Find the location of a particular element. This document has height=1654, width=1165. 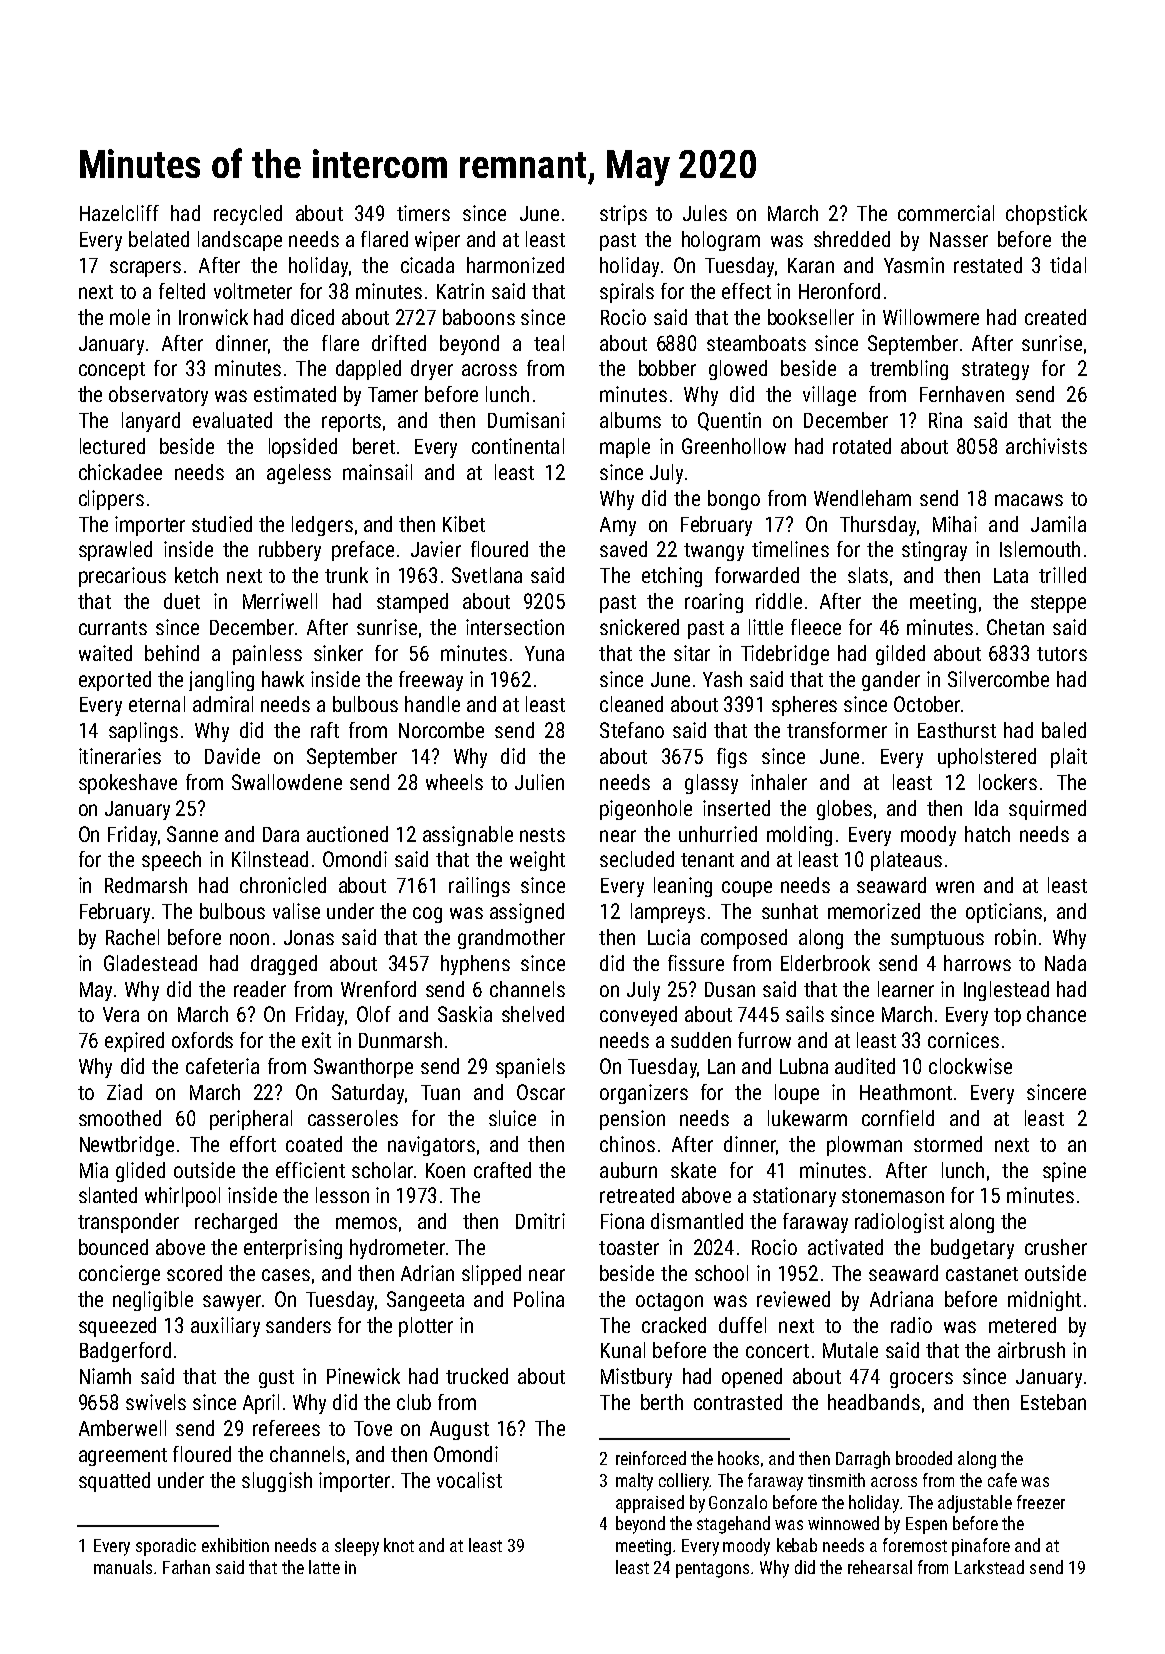

Lucia is located at coordinates (669, 937).
